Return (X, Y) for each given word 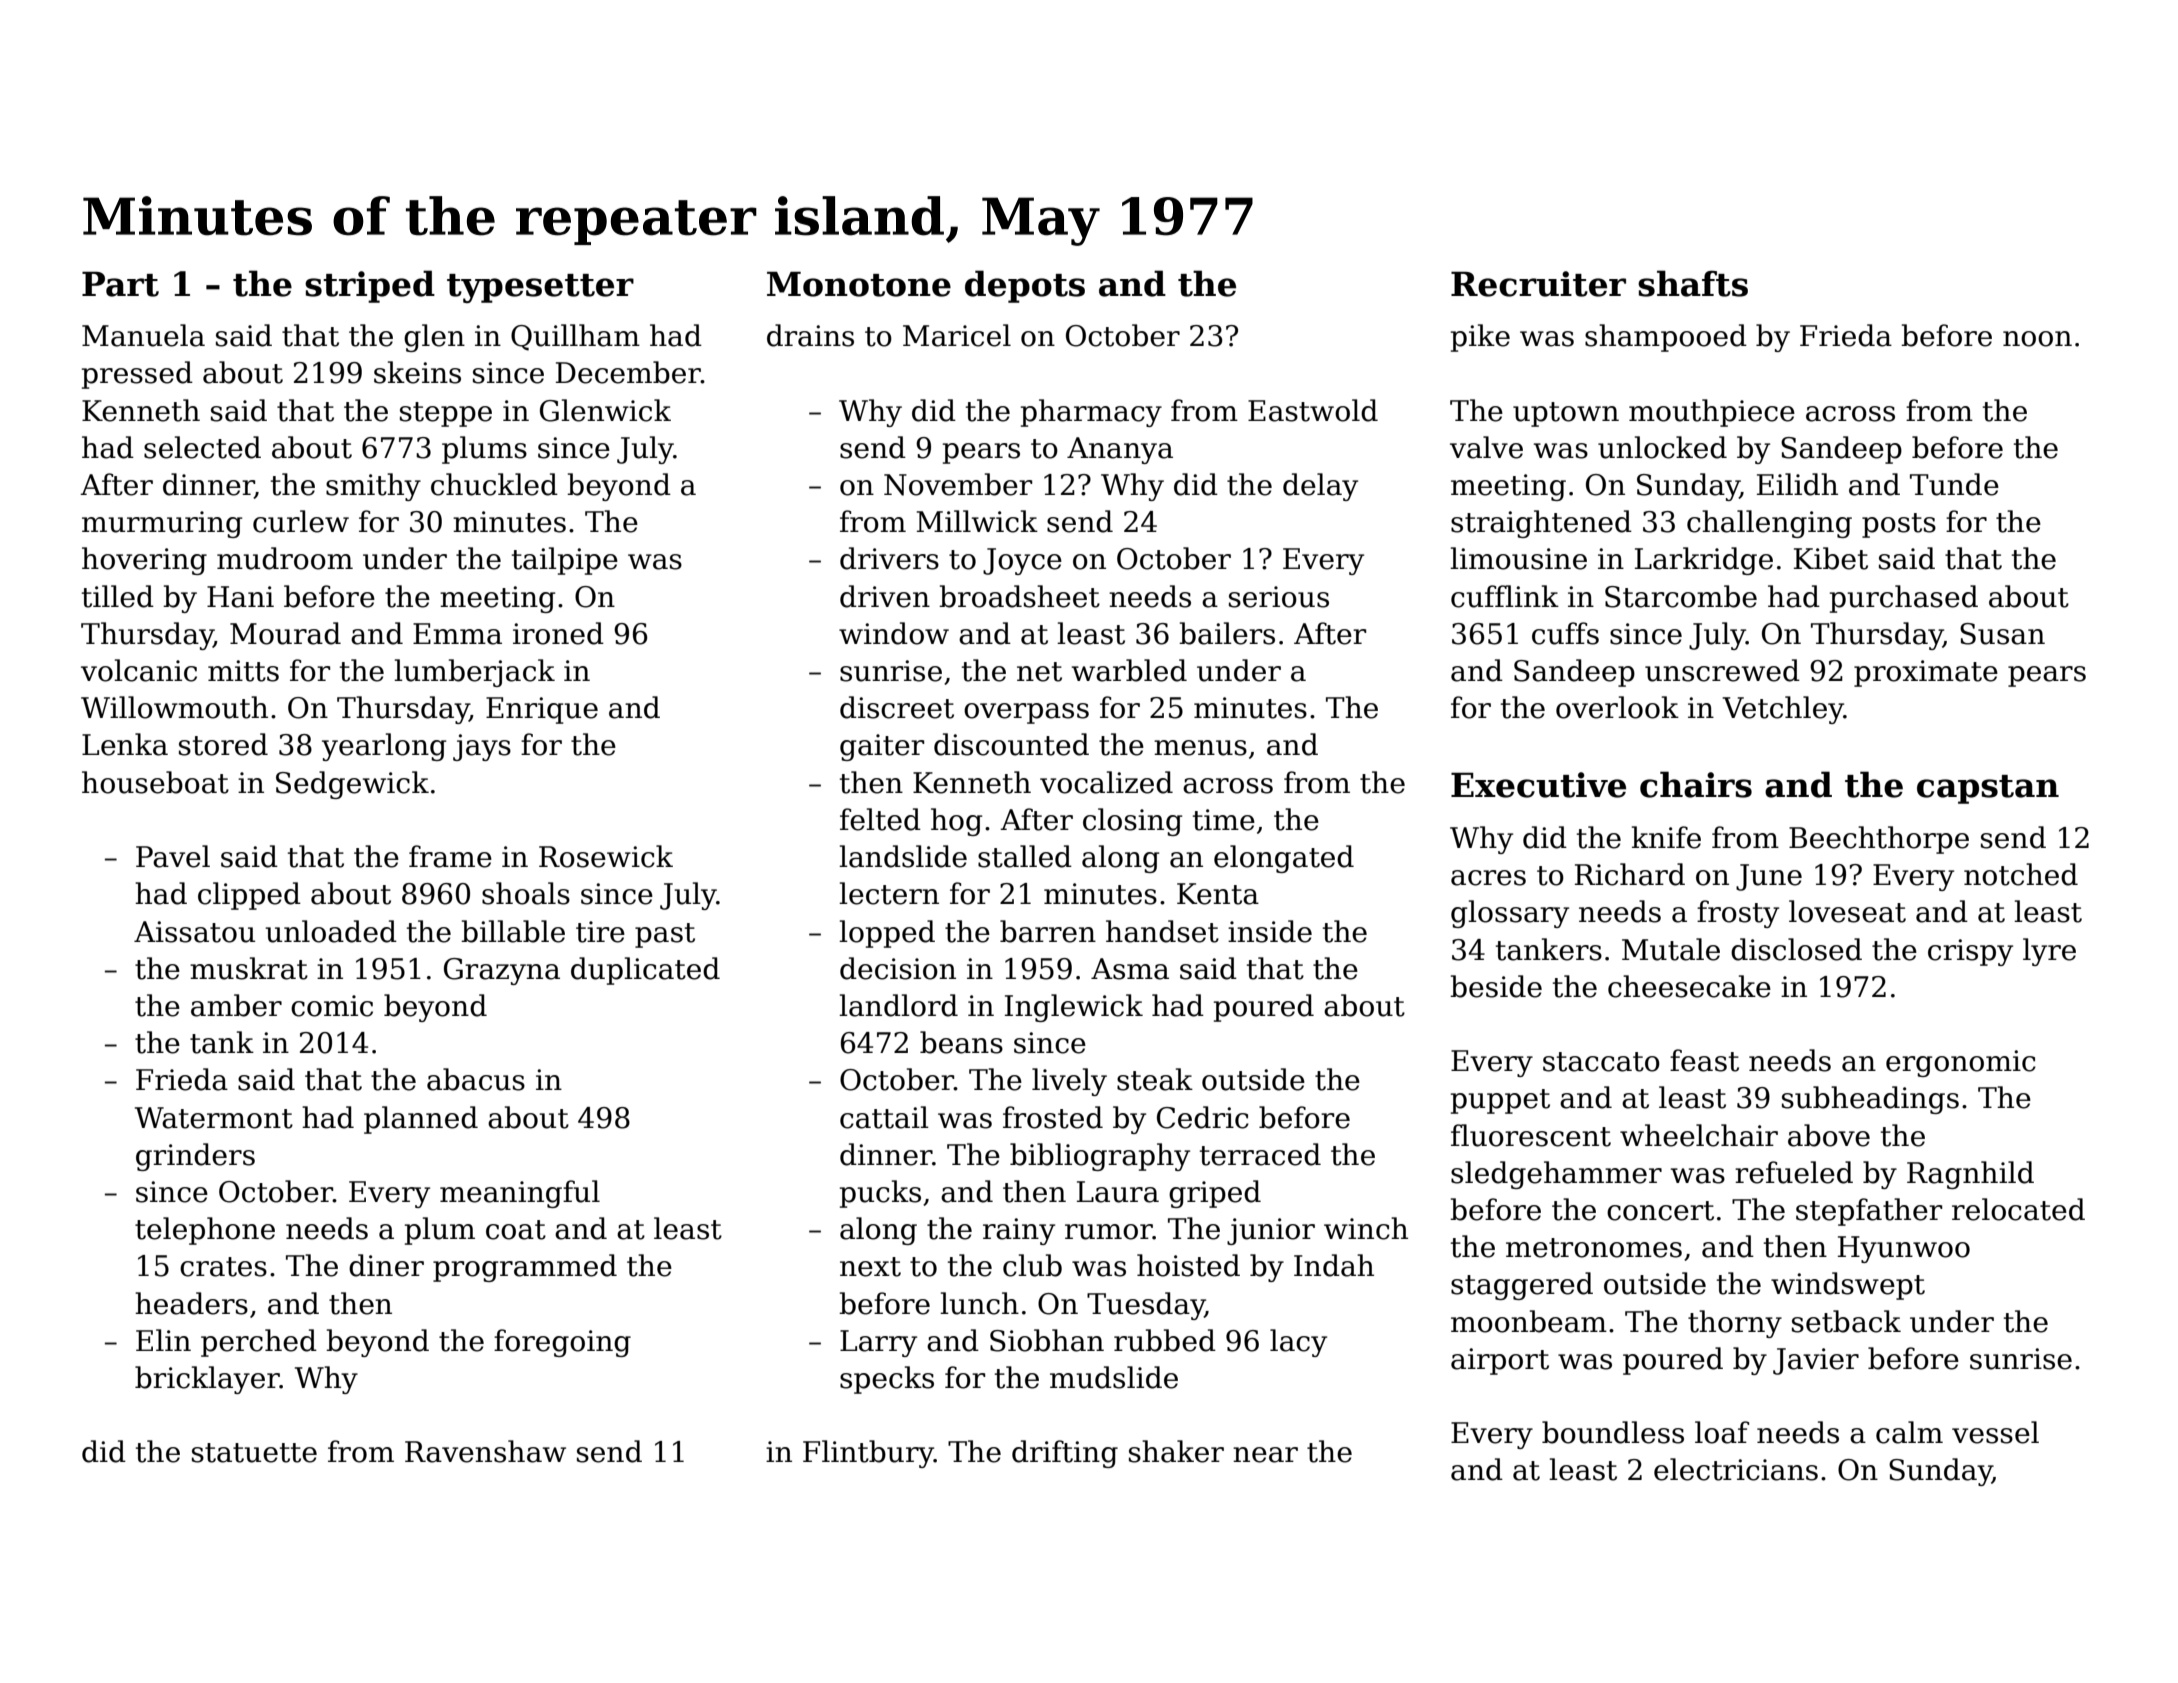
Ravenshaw (485, 1451)
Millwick (977, 521)
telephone (205, 1231)
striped (370, 286)
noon (2037, 339)
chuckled (494, 484)
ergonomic (1961, 1063)
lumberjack (474, 673)
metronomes (1594, 1248)
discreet (897, 707)
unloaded (331, 931)
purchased (1904, 599)
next (870, 1267)
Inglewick (1074, 1008)
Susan (2002, 634)
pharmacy (1091, 413)
